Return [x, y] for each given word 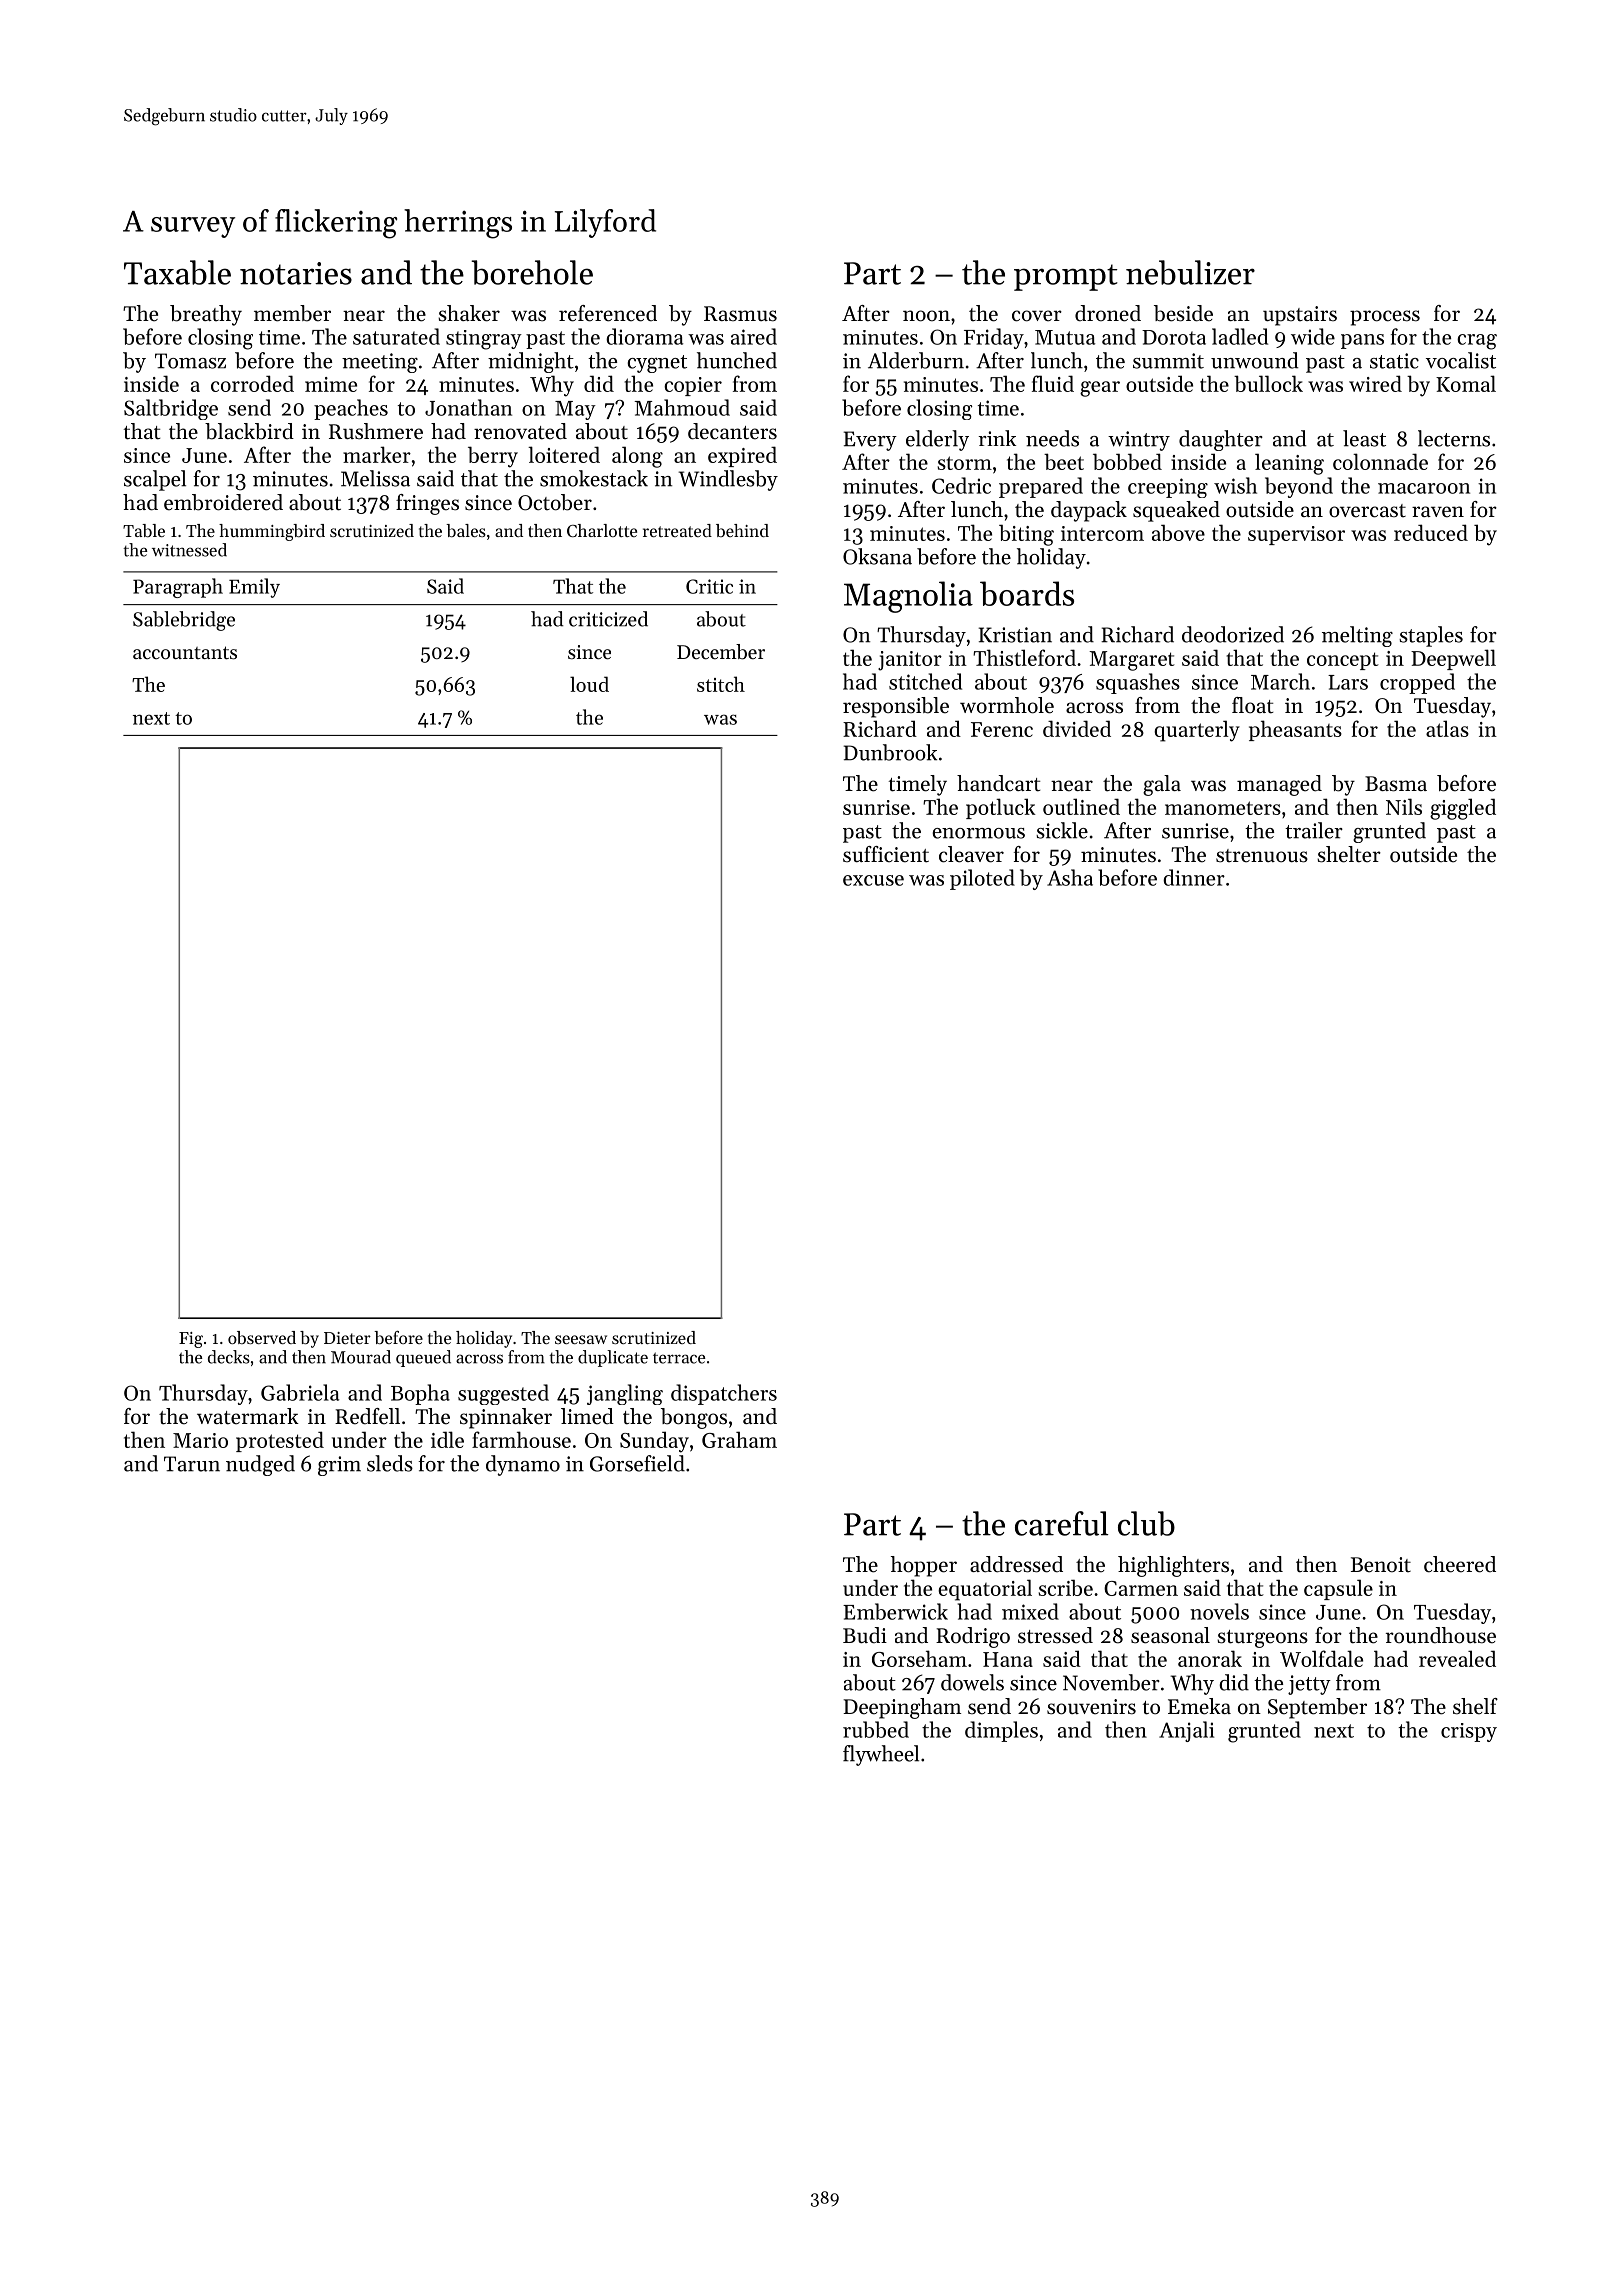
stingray [484, 340]
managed [1279, 785]
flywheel [881, 1755]
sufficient [886, 854]
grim [339, 1466]
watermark [248, 1416]
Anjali [1186, 1731]
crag [1477, 342]
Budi [865, 1635]
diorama [644, 336]
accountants [185, 653]
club [1146, 1523]
